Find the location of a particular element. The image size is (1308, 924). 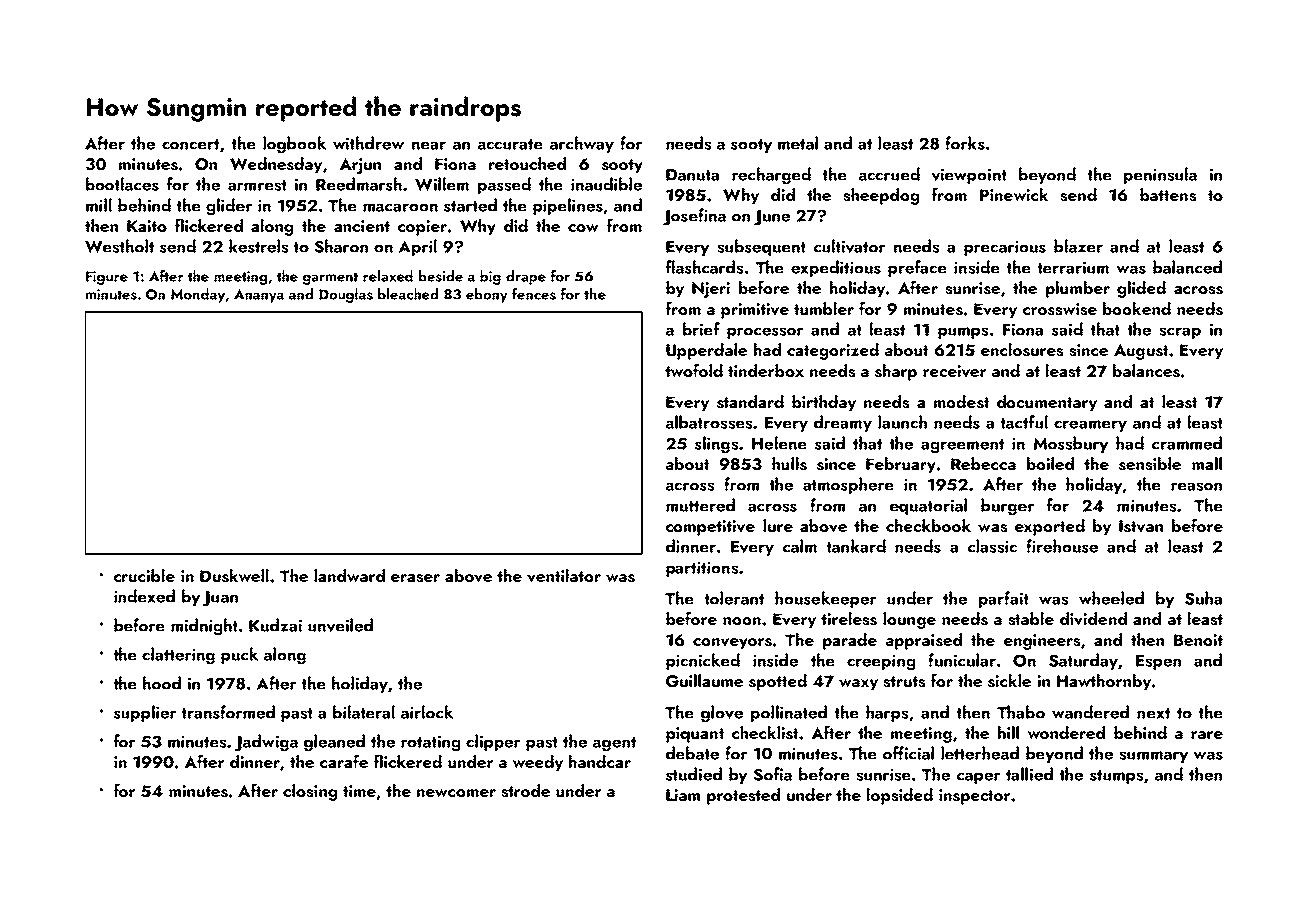

firehouse is located at coordinates (1062, 546).
